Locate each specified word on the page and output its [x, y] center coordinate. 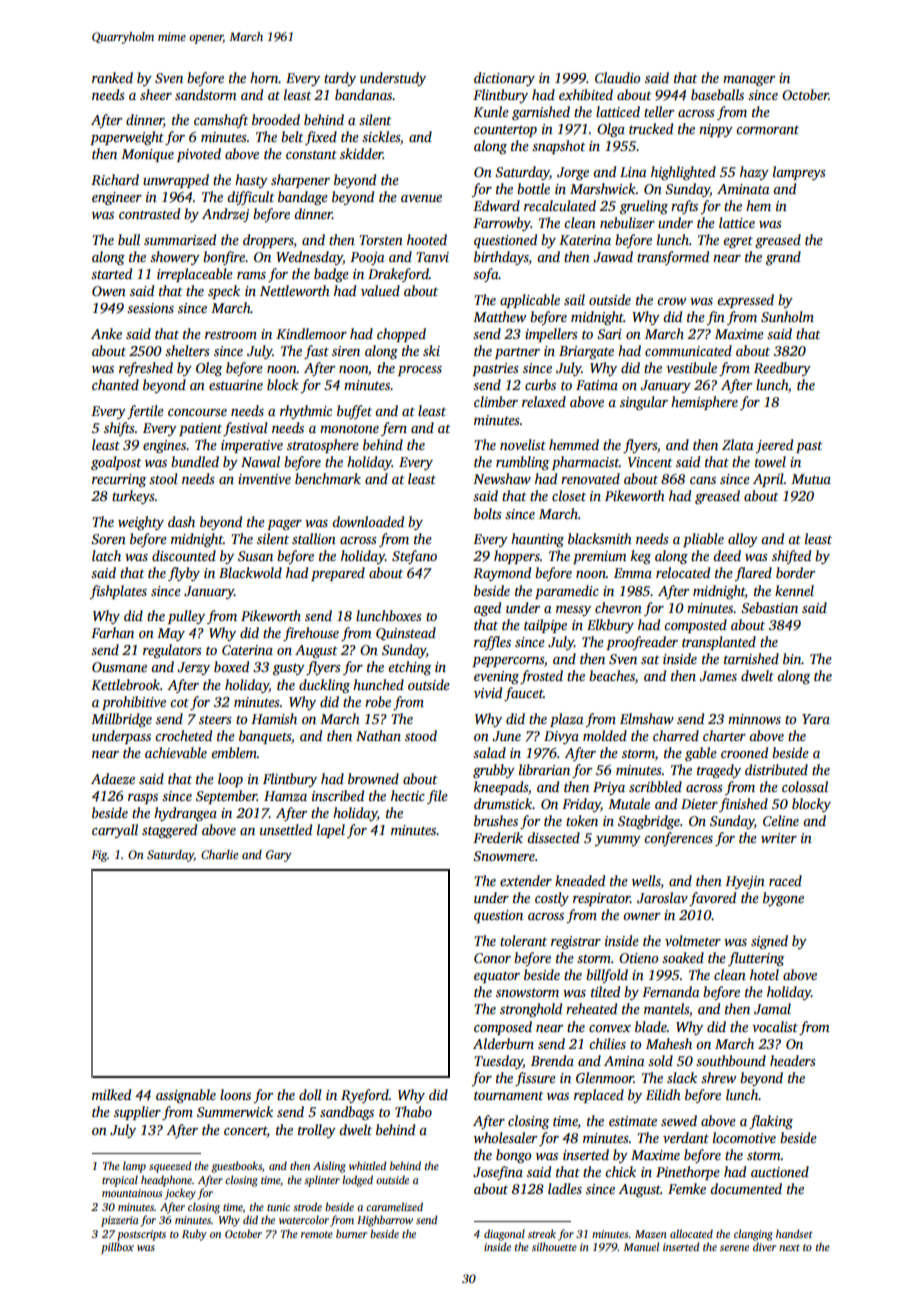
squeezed [170, 1167]
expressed [745, 301]
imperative [252, 446]
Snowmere [504, 856]
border [795, 572]
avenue [421, 198]
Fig [99, 856]
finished [743, 805]
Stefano [414, 557]
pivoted [199, 155]
